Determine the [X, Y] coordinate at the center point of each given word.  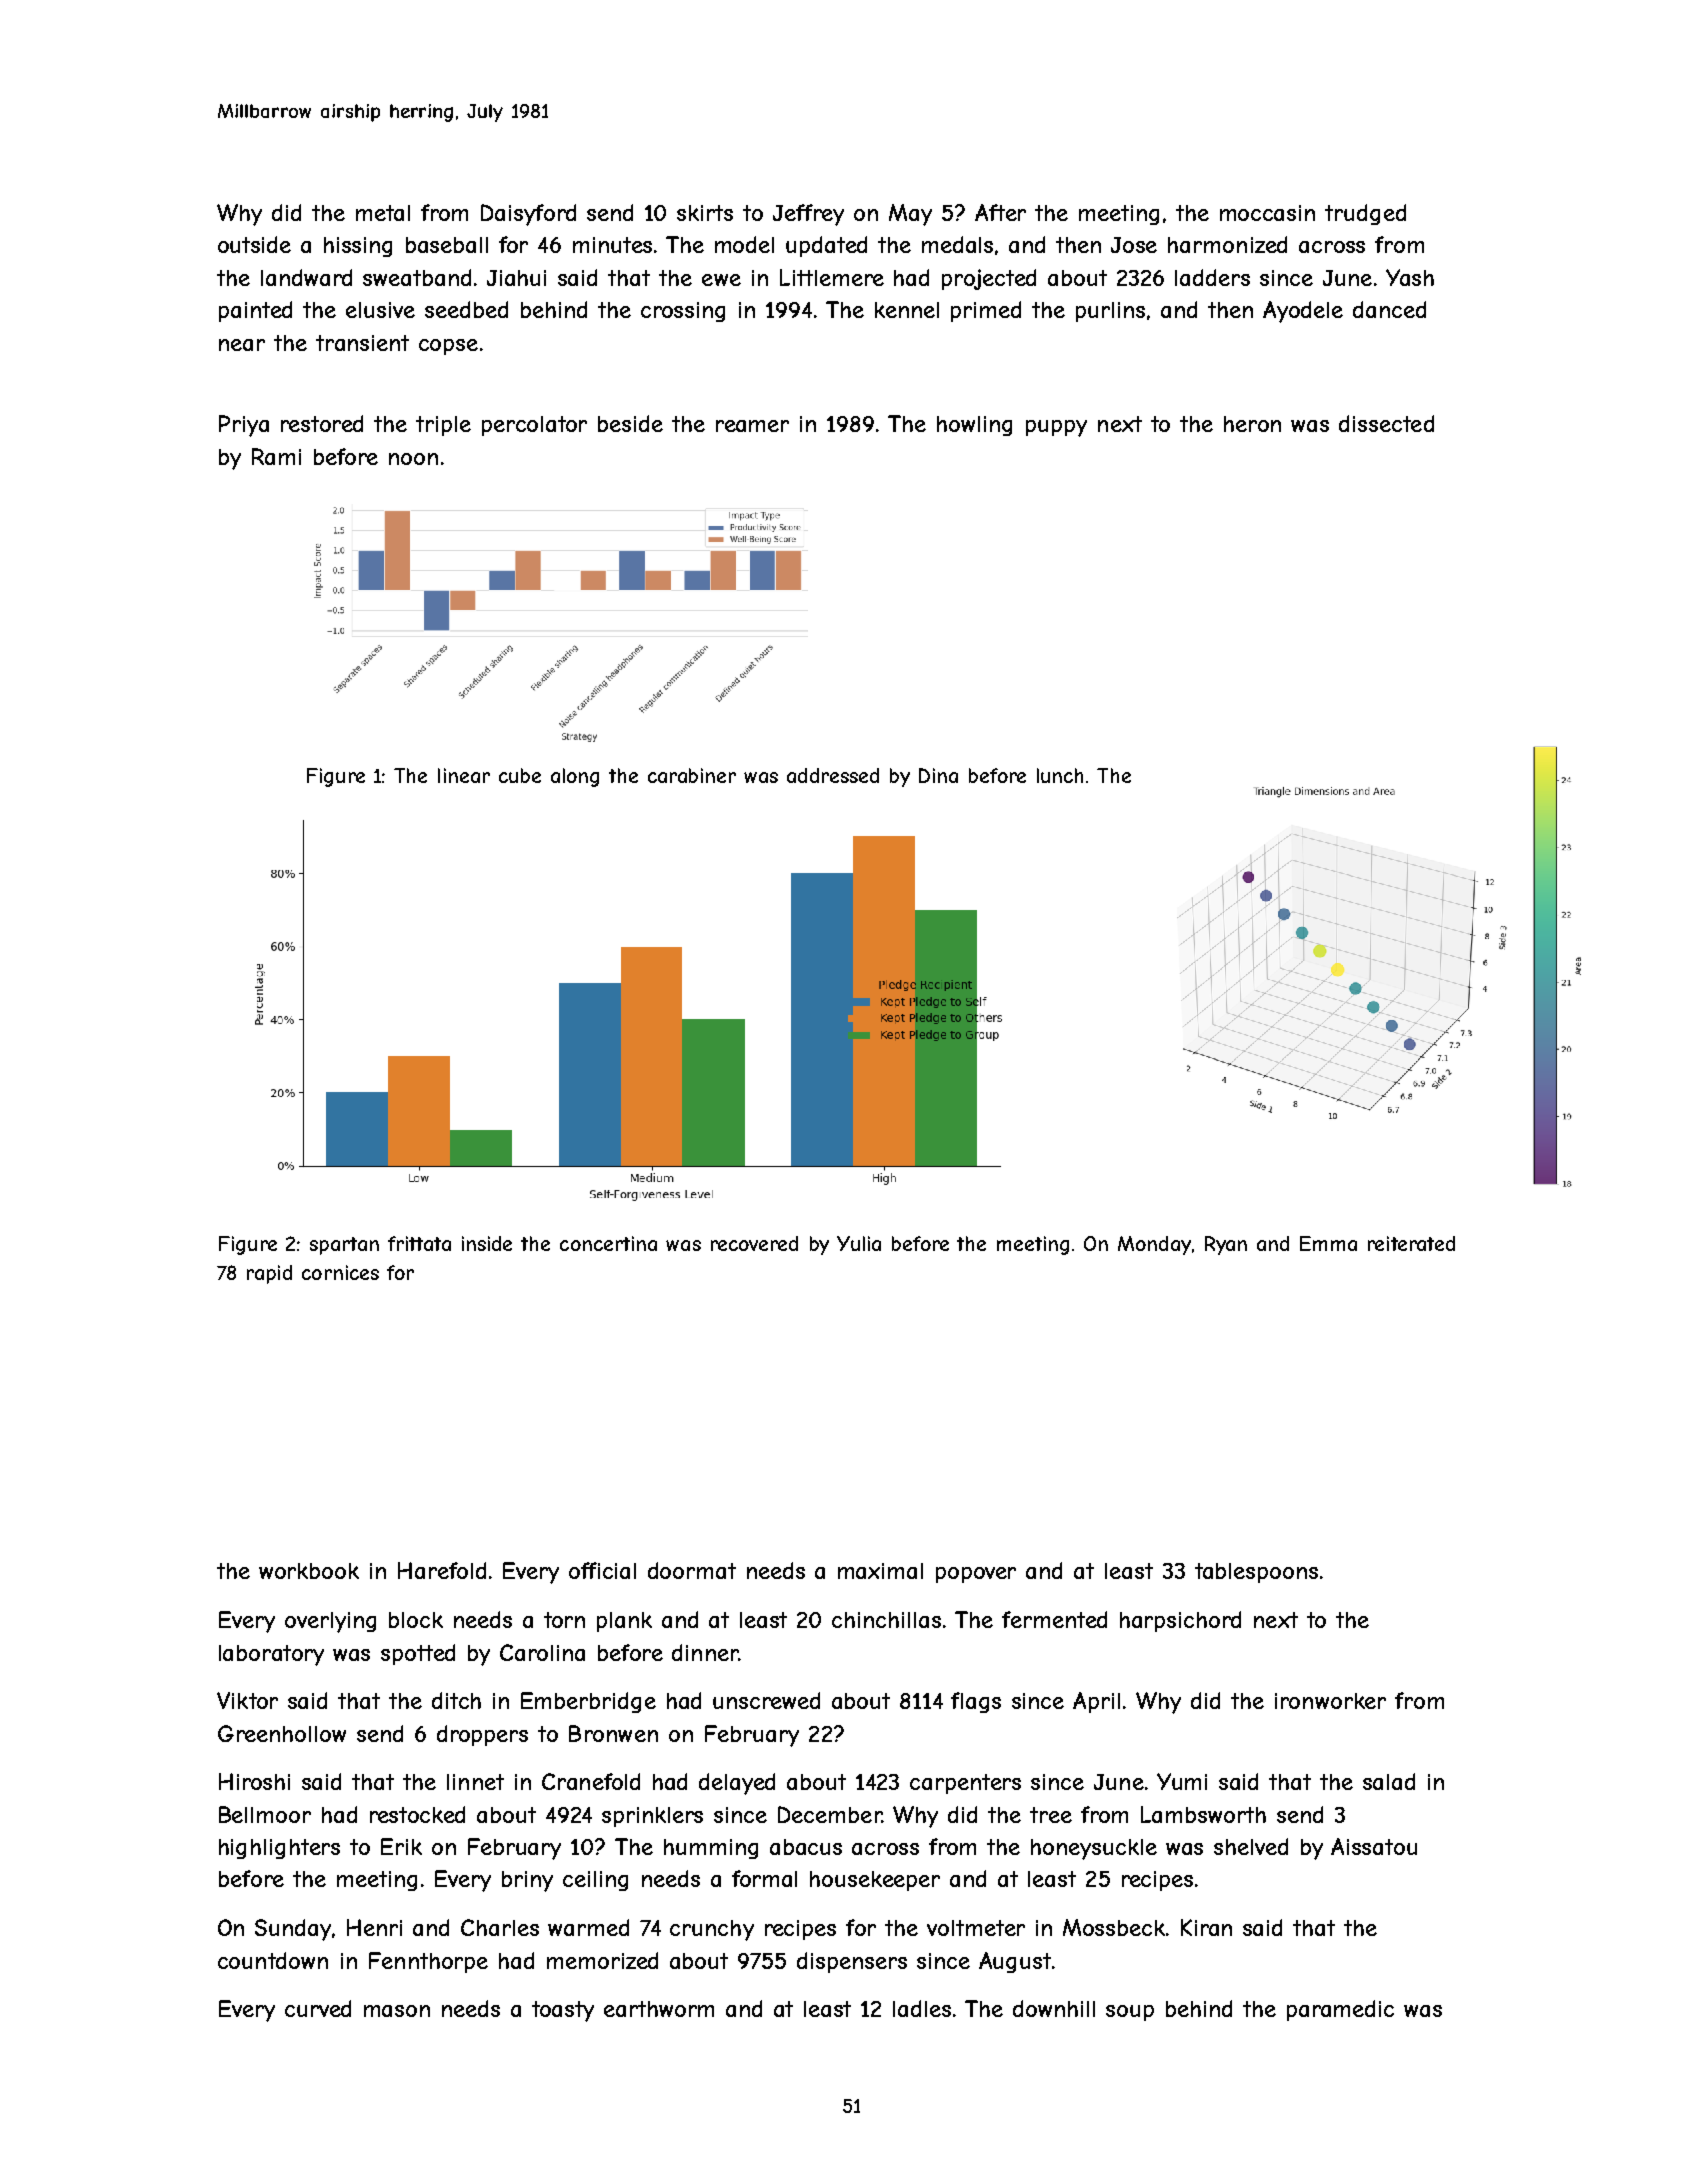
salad [1389, 1781]
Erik [401, 1846]
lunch [1060, 775]
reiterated [1411, 1243]
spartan [344, 1246]
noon [413, 459]
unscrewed [766, 1700]
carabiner [692, 775]
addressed [833, 775]
